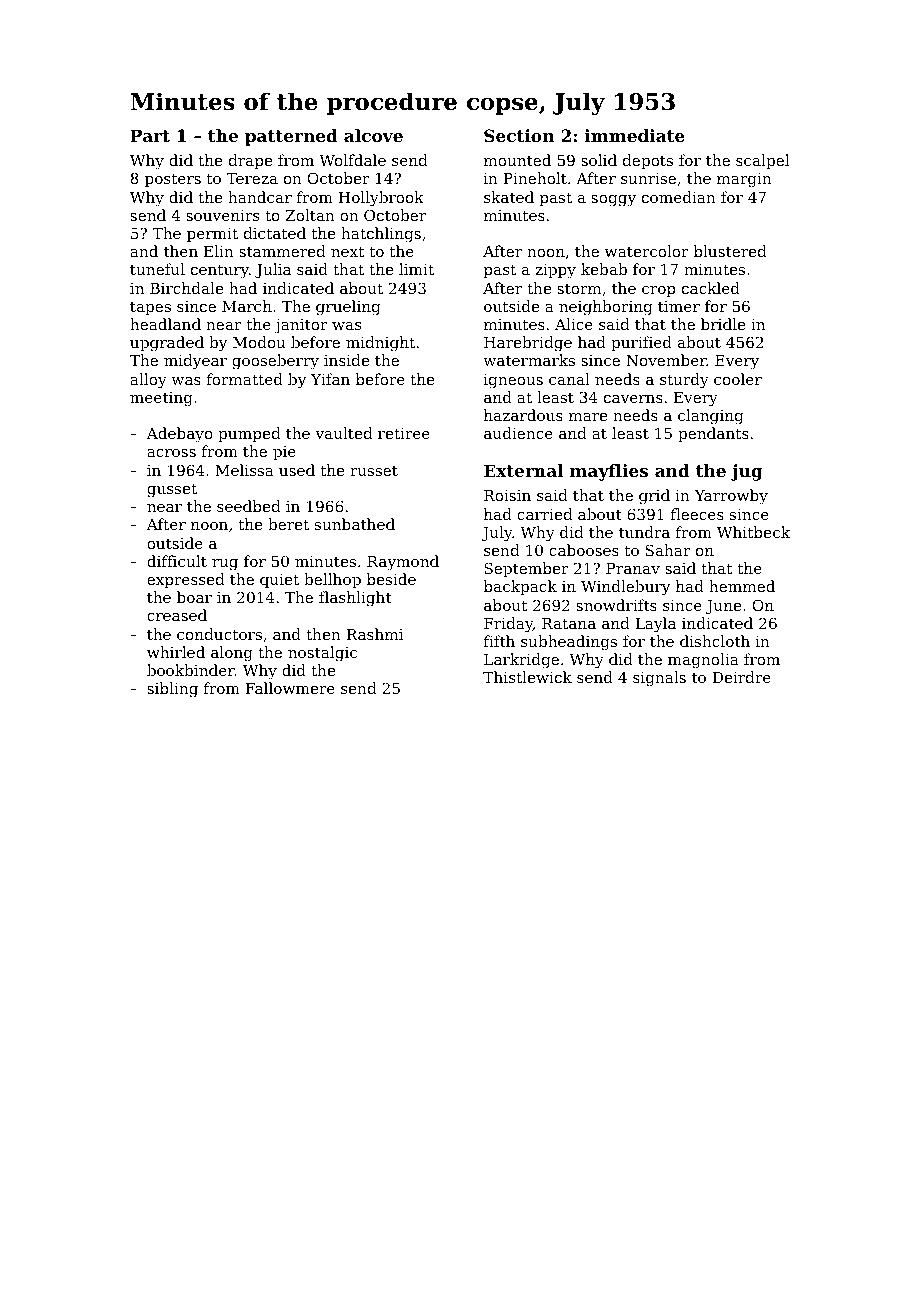 The image size is (924, 1314). I want to click on meeting, so click(161, 399).
